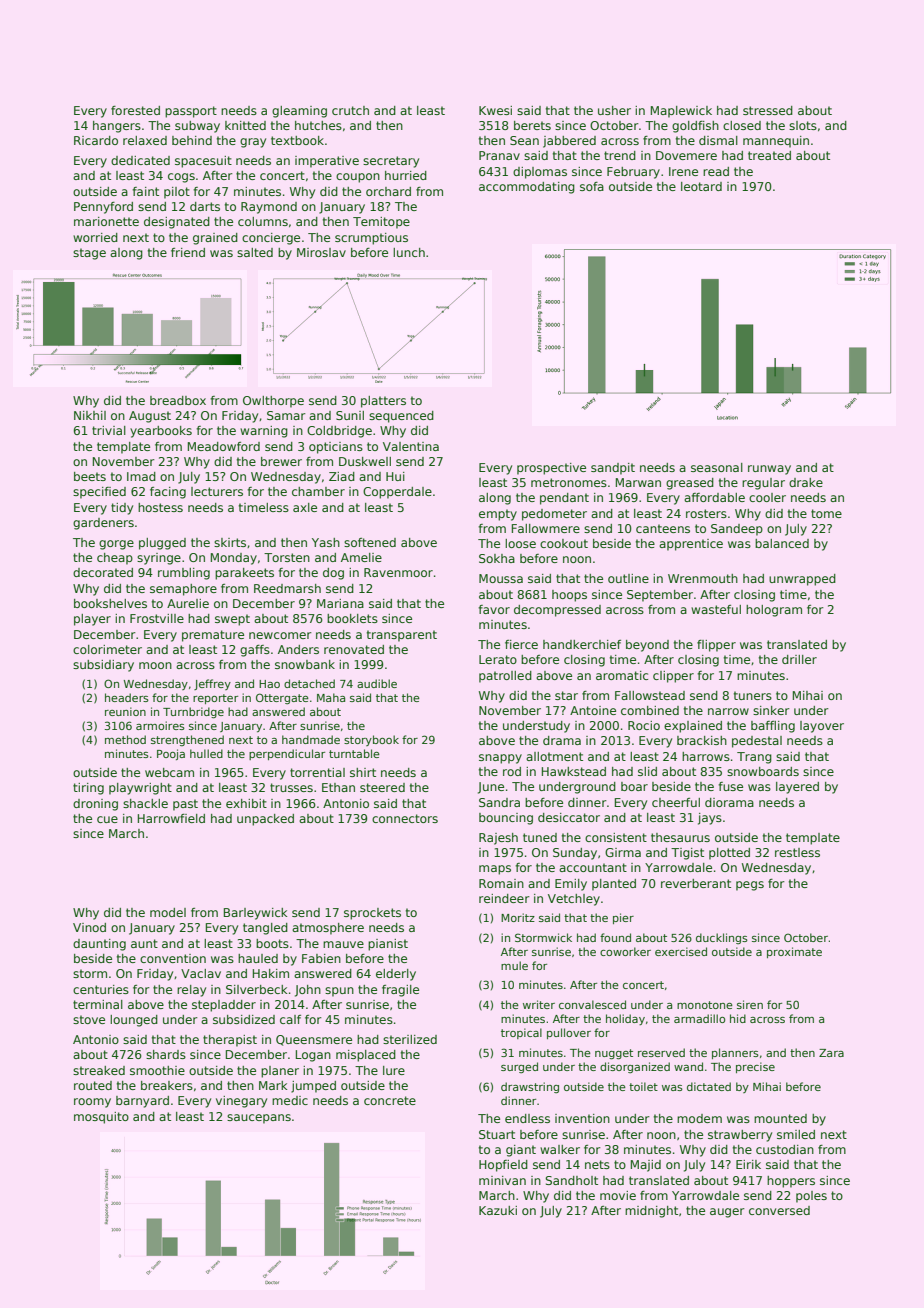 This page has height=1308, width=924. I want to click on diorama, so click(729, 802).
